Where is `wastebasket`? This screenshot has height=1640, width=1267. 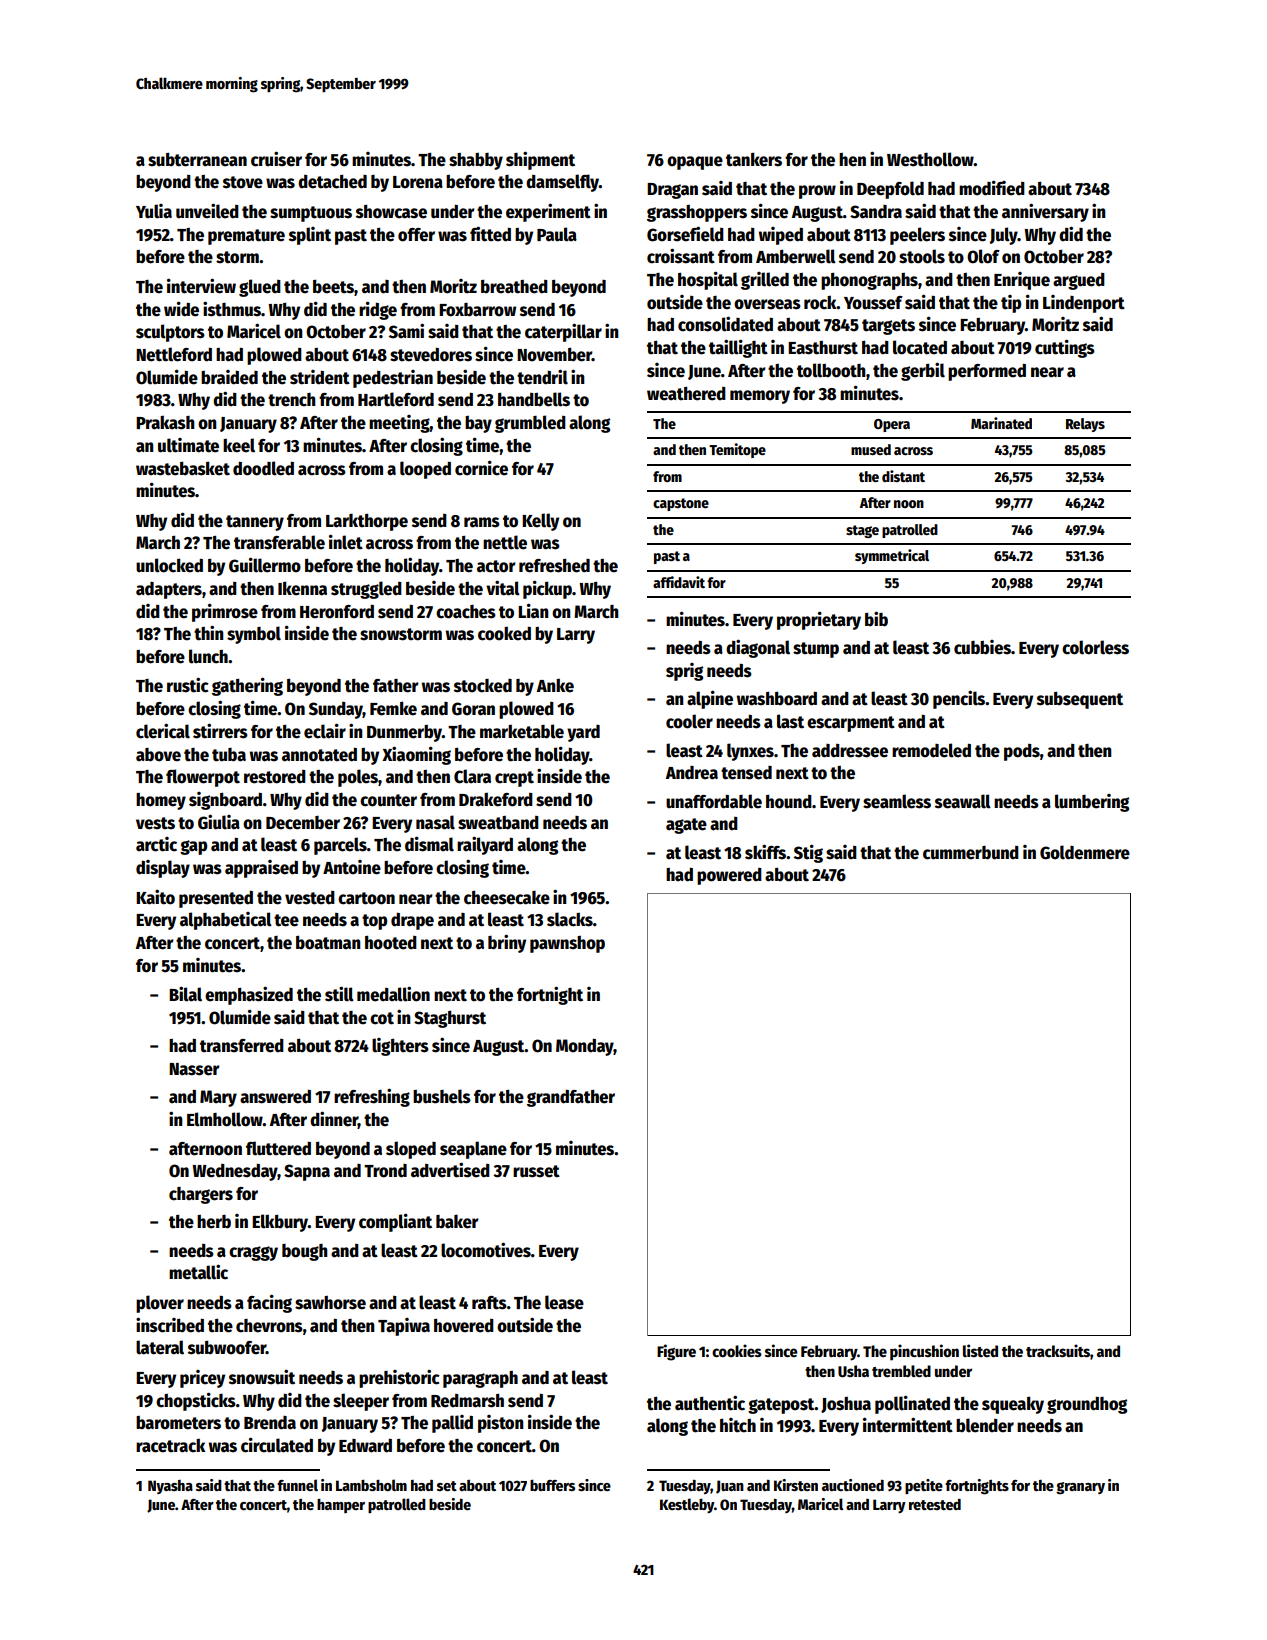 wastebasket is located at coordinates (183, 468).
